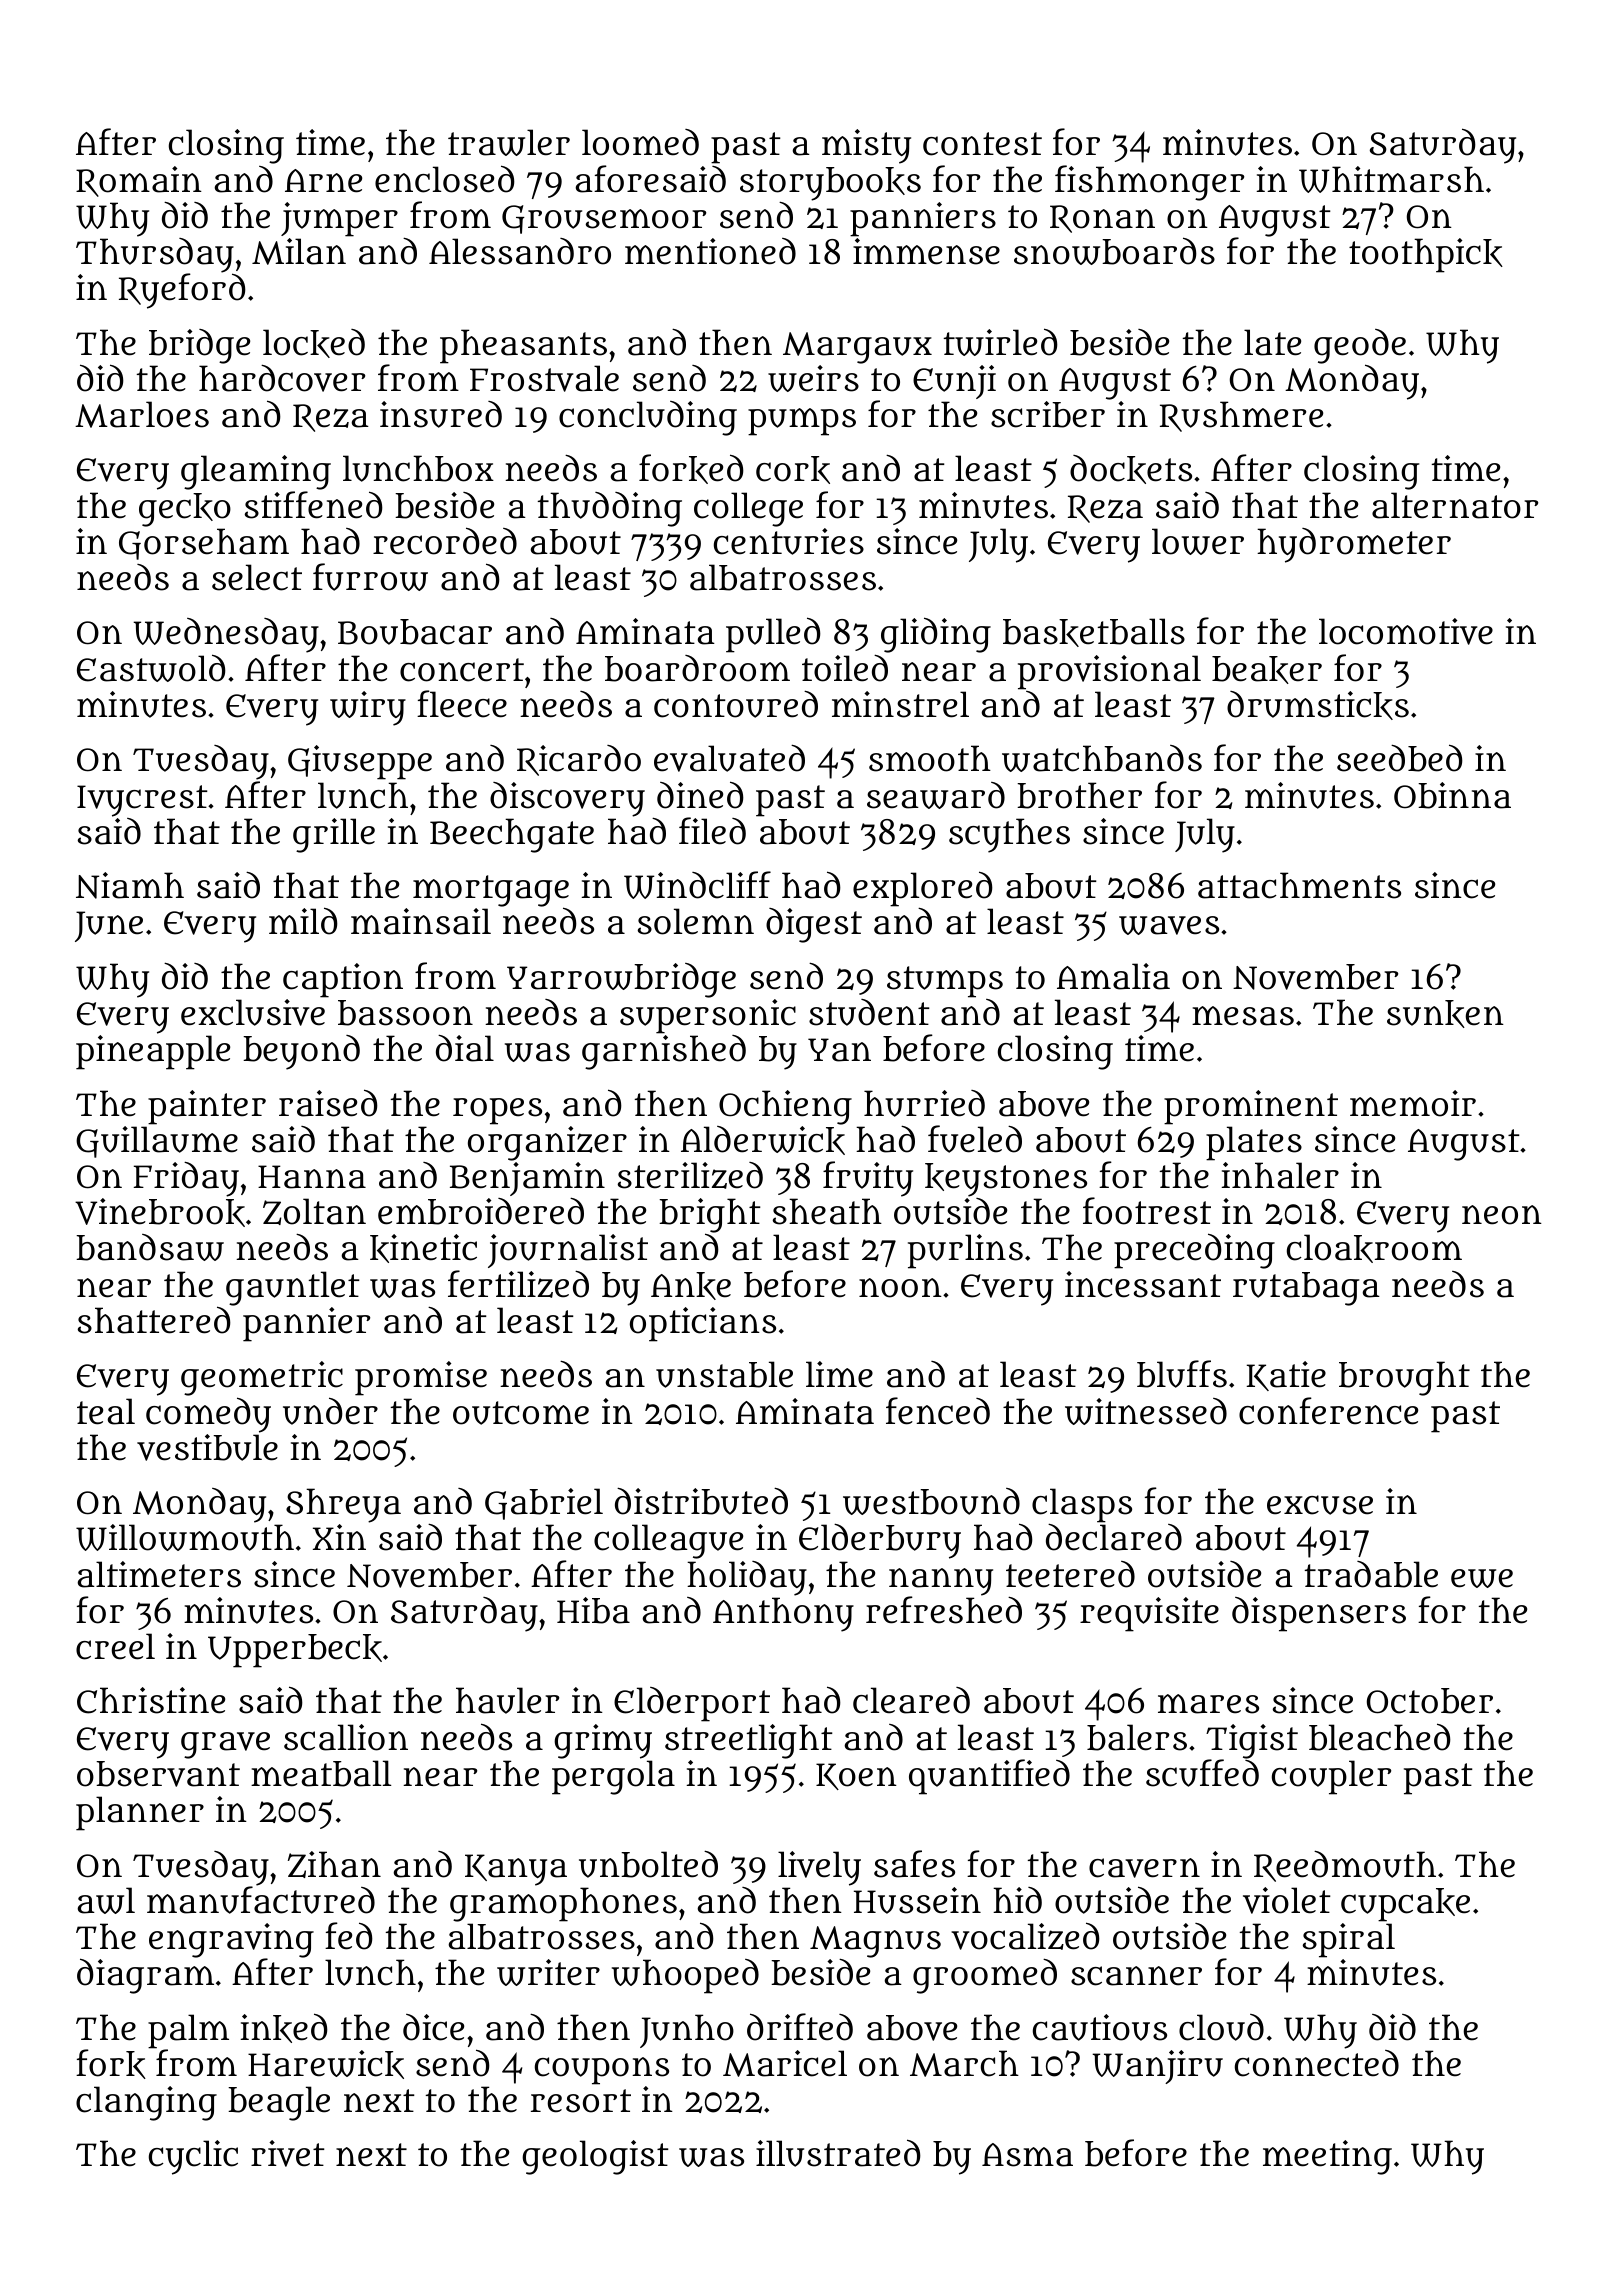 Image resolution: width=1620 pixels, height=2292 pixels. What do you see at coordinates (595, 2157) in the document?
I see `geologist` at bounding box center [595, 2157].
